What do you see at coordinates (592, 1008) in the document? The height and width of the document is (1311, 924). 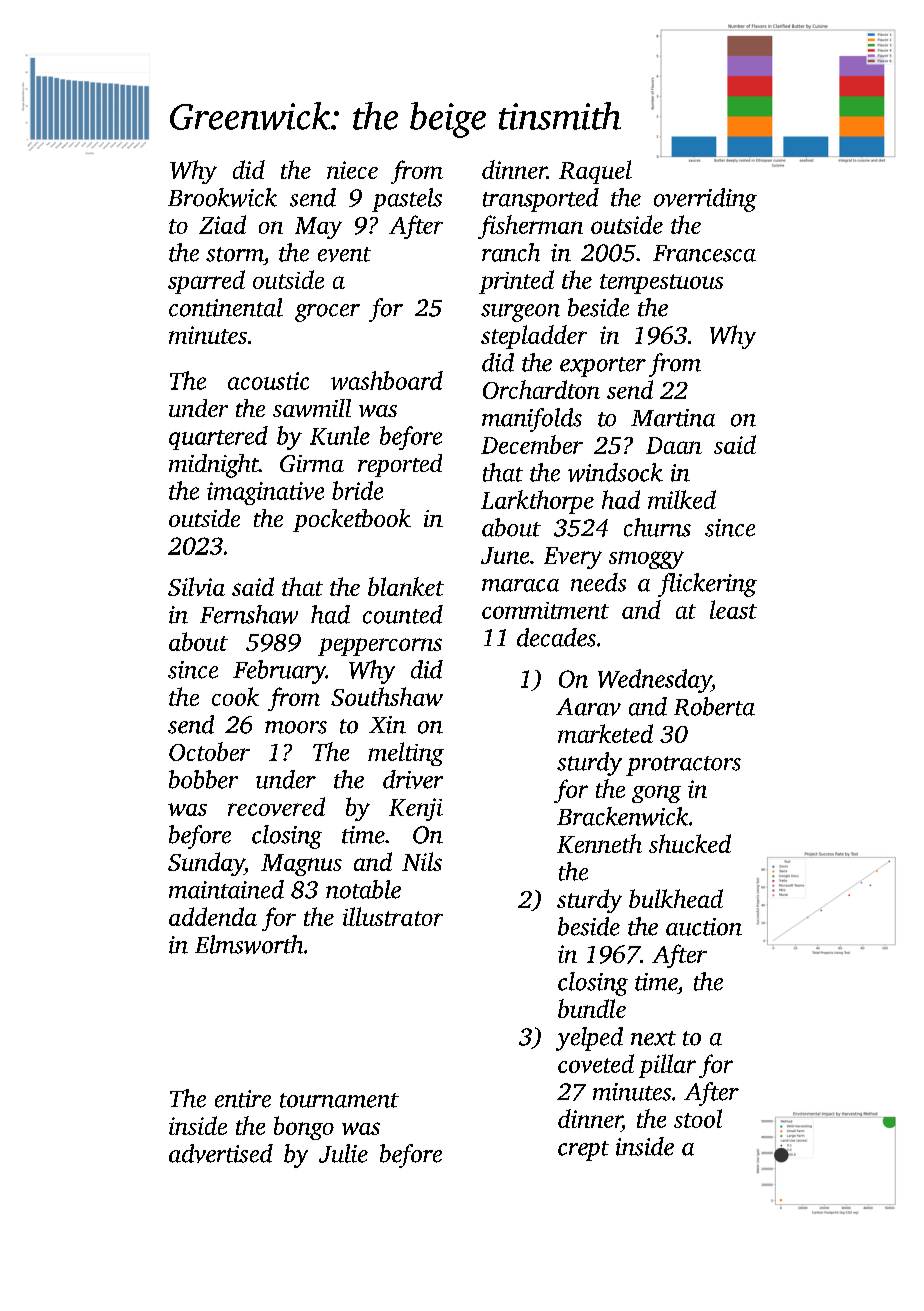 I see `bundle` at bounding box center [592, 1008].
